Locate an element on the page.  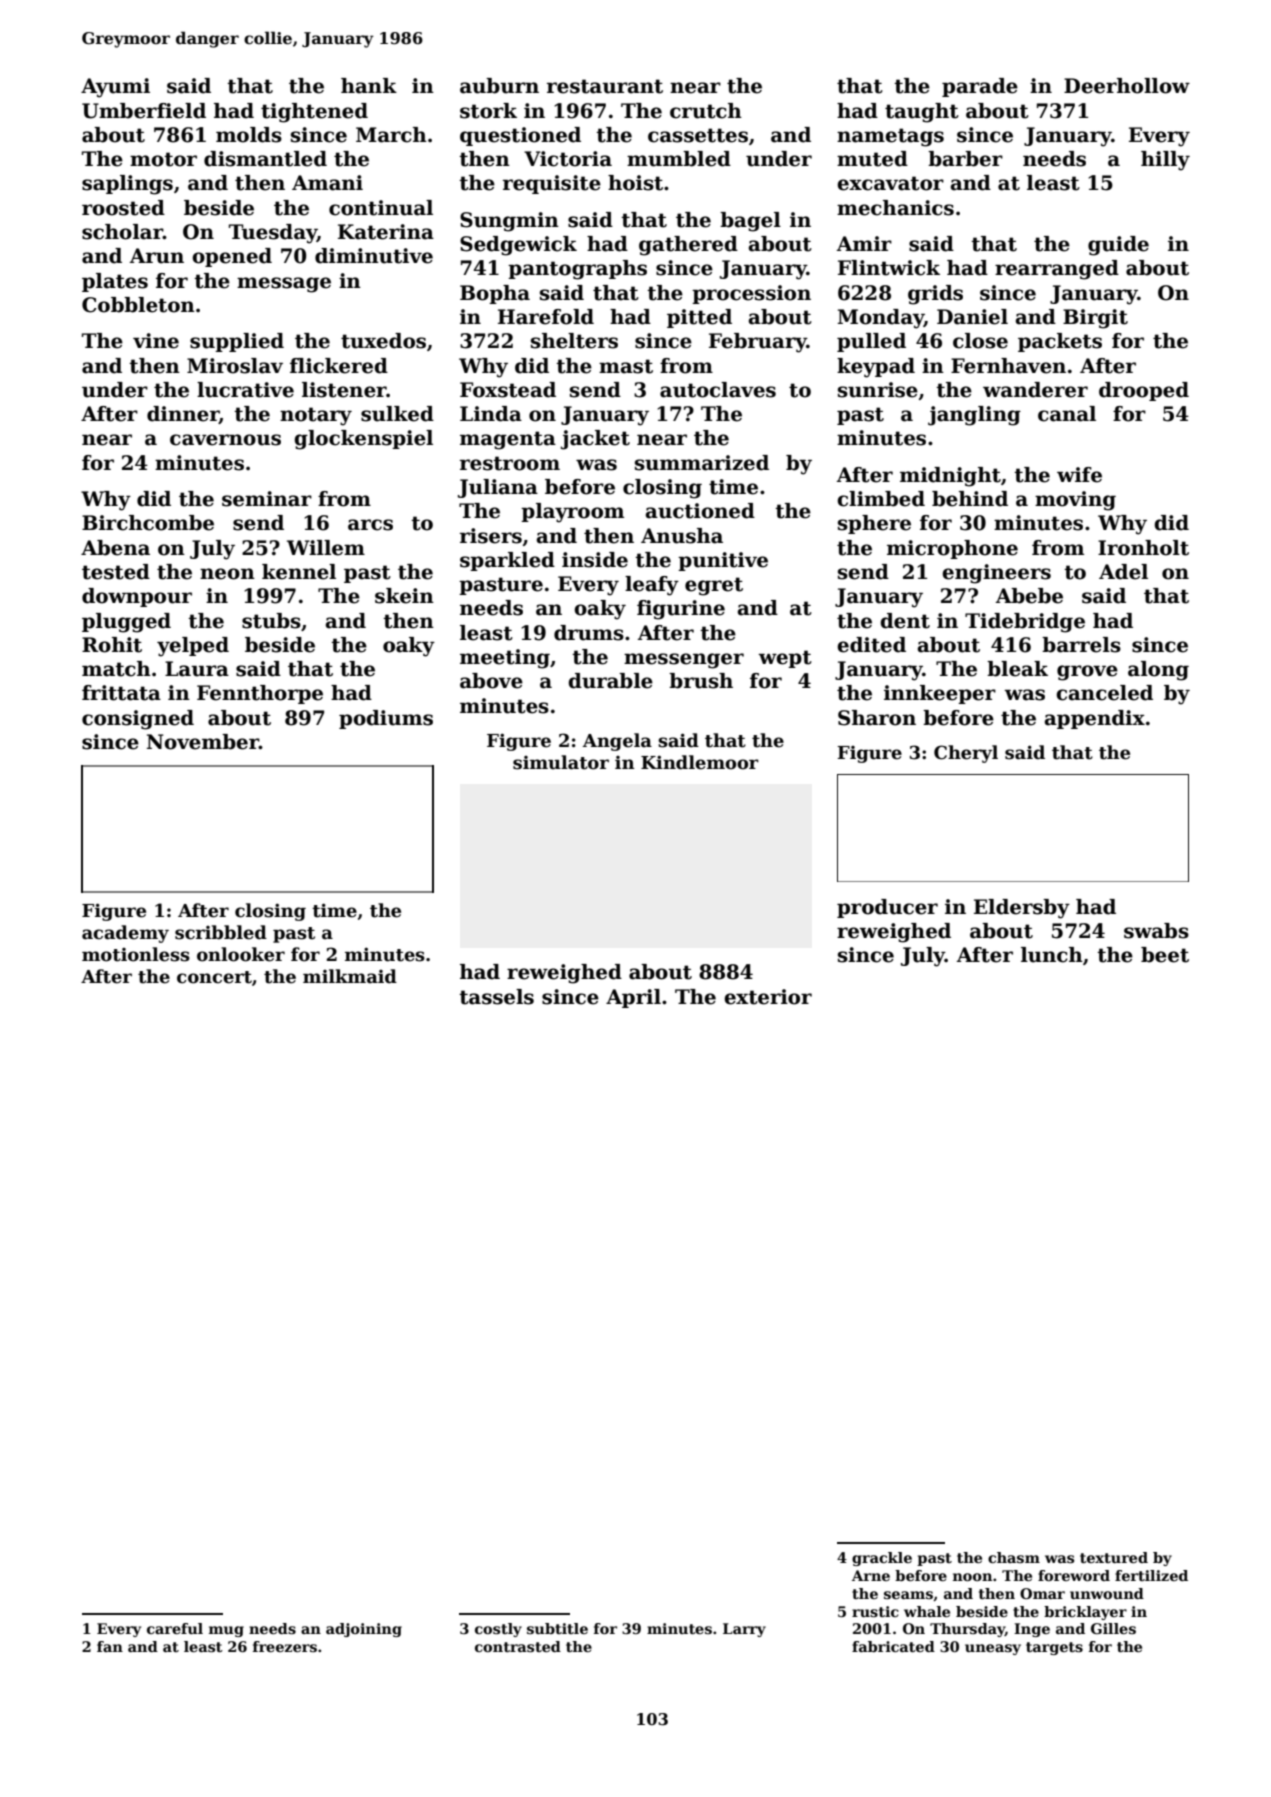
Deerhollow is located at coordinates (1127, 86).
